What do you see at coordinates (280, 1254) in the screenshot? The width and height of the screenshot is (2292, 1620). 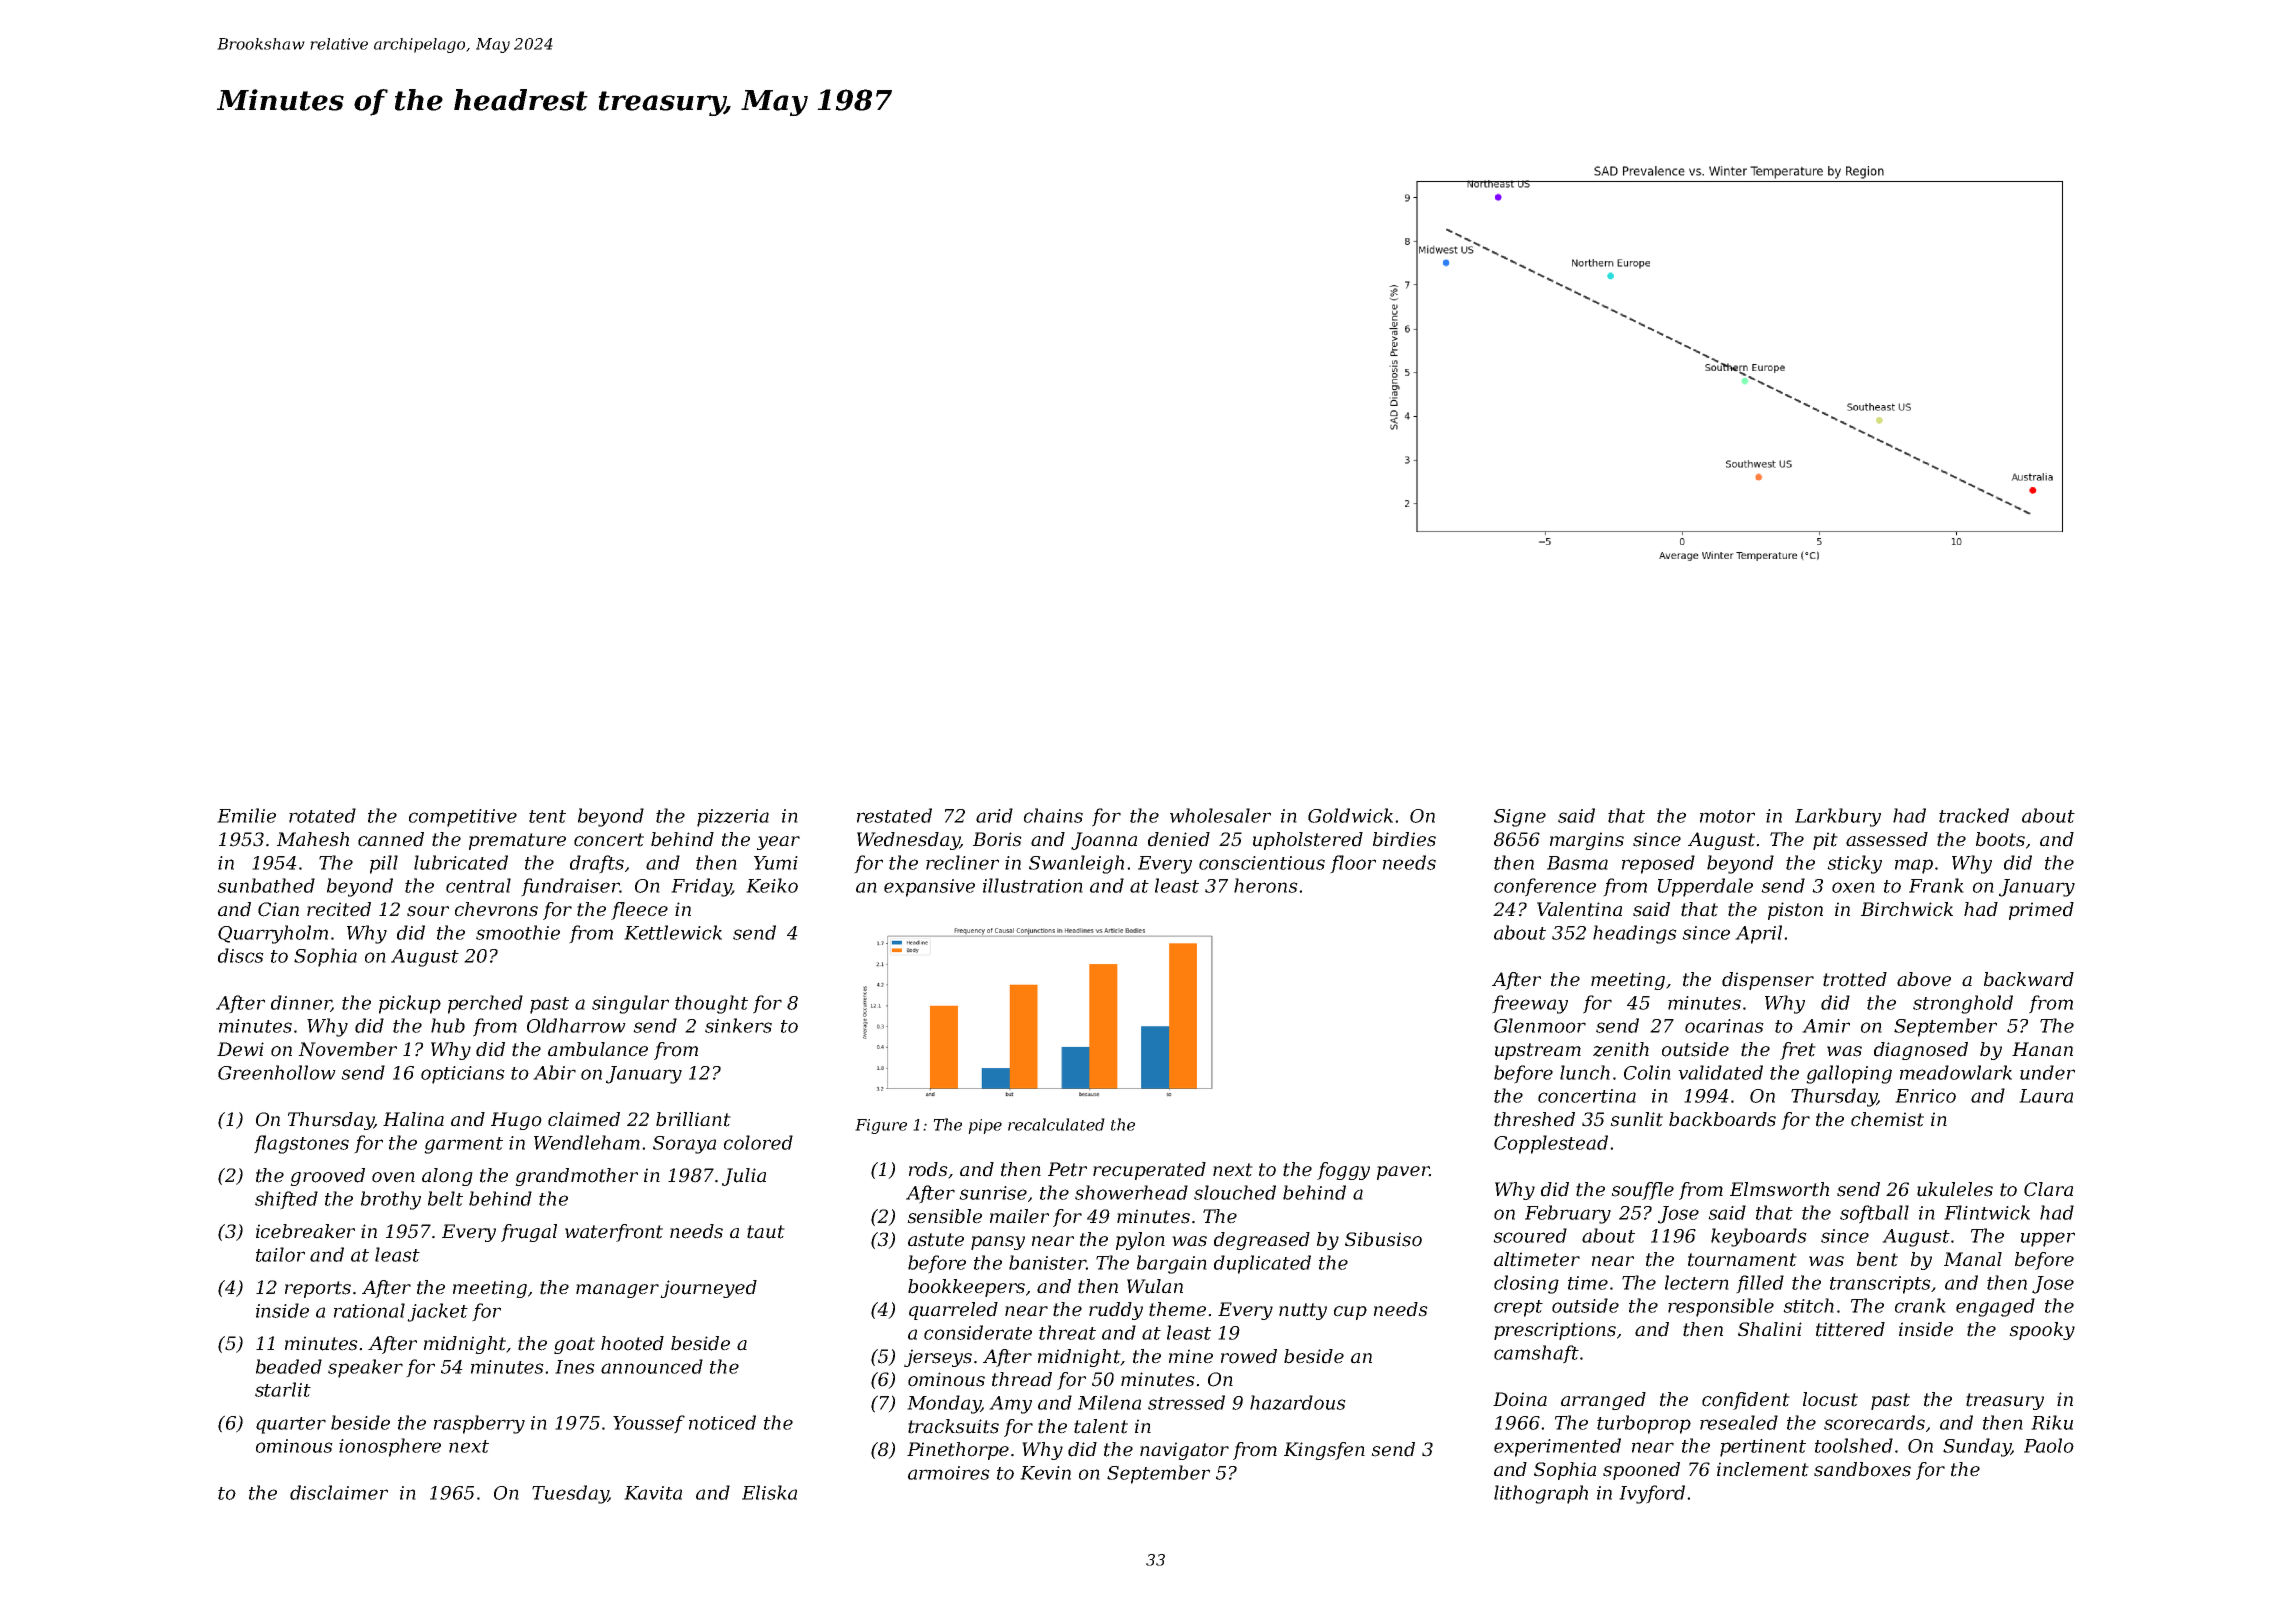 I see `tailor` at bounding box center [280, 1254].
